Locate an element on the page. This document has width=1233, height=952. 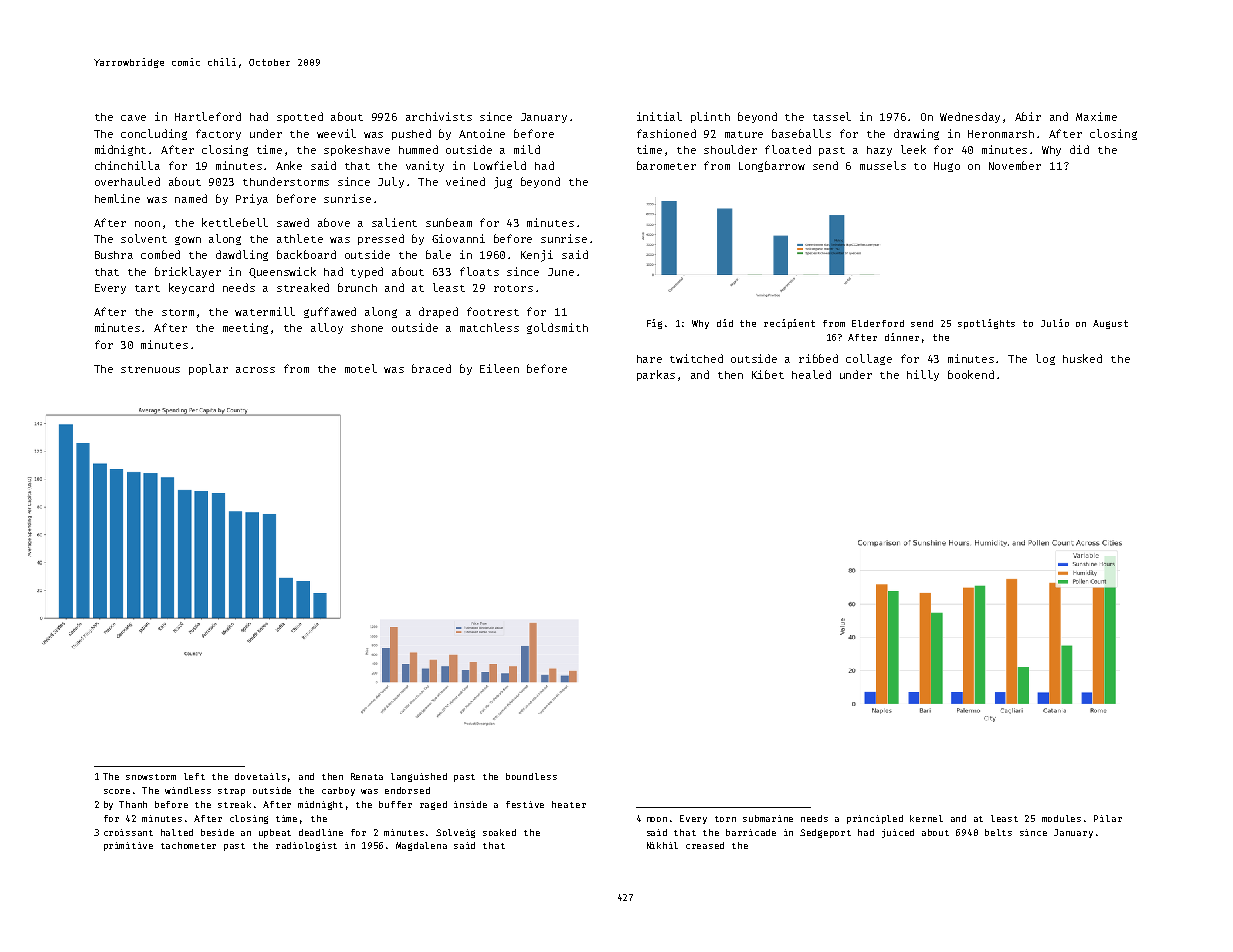
twitched is located at coordinates (696, 358).
